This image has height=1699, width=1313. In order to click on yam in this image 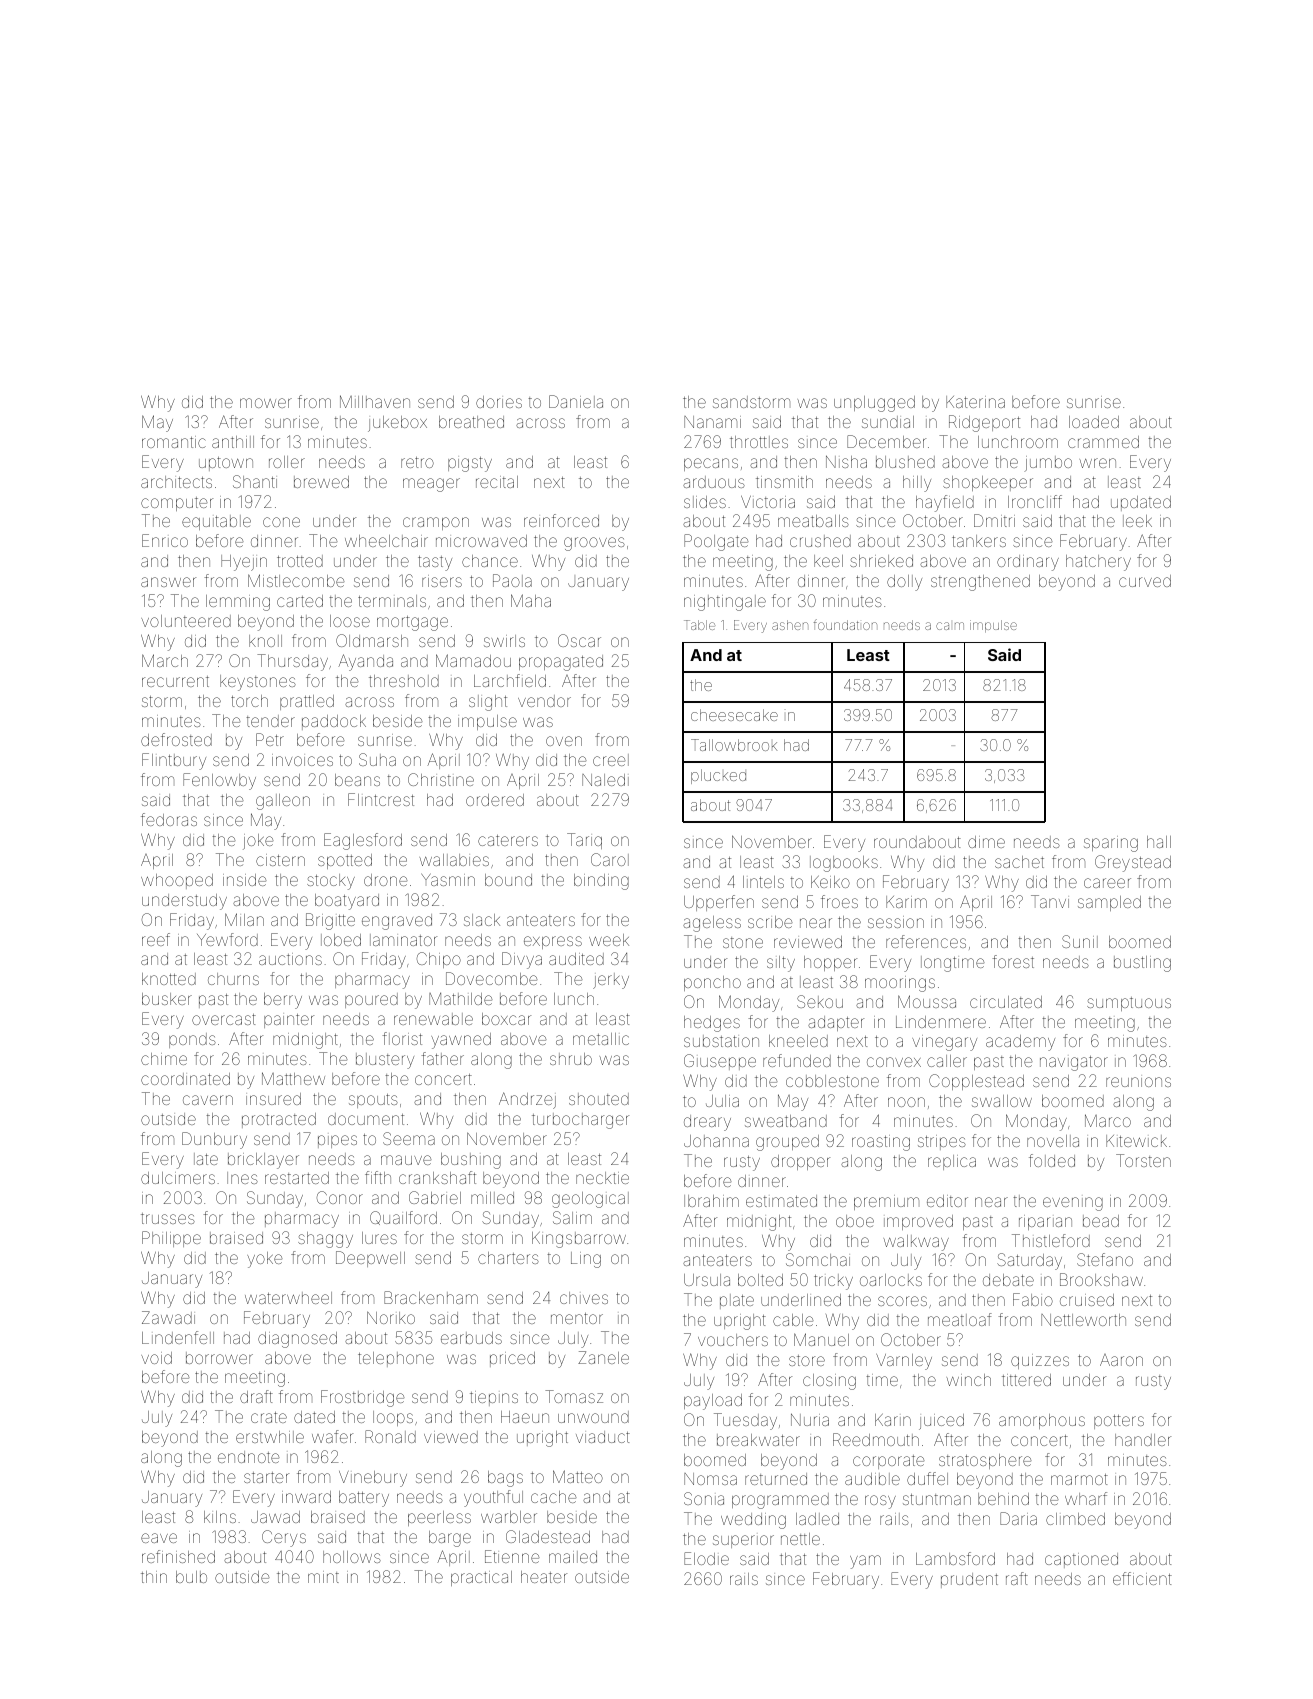, I will do `click(865, 1562)`.
